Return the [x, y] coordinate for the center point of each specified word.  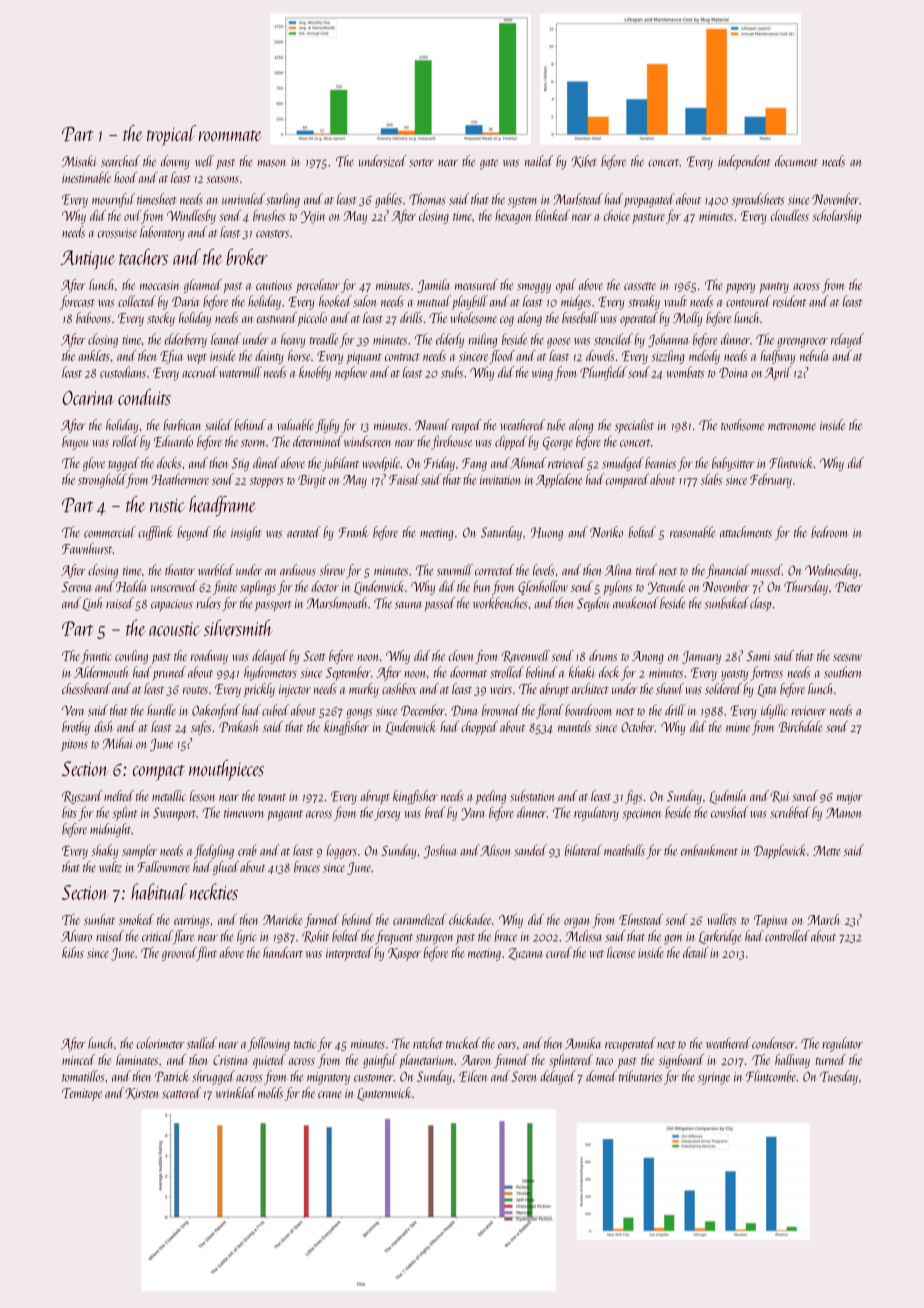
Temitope [82, 1094]
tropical [171, 135]
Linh [92, 604]
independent [744, 162]
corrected [494, 570]
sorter [421, 163]
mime [738, 727]
